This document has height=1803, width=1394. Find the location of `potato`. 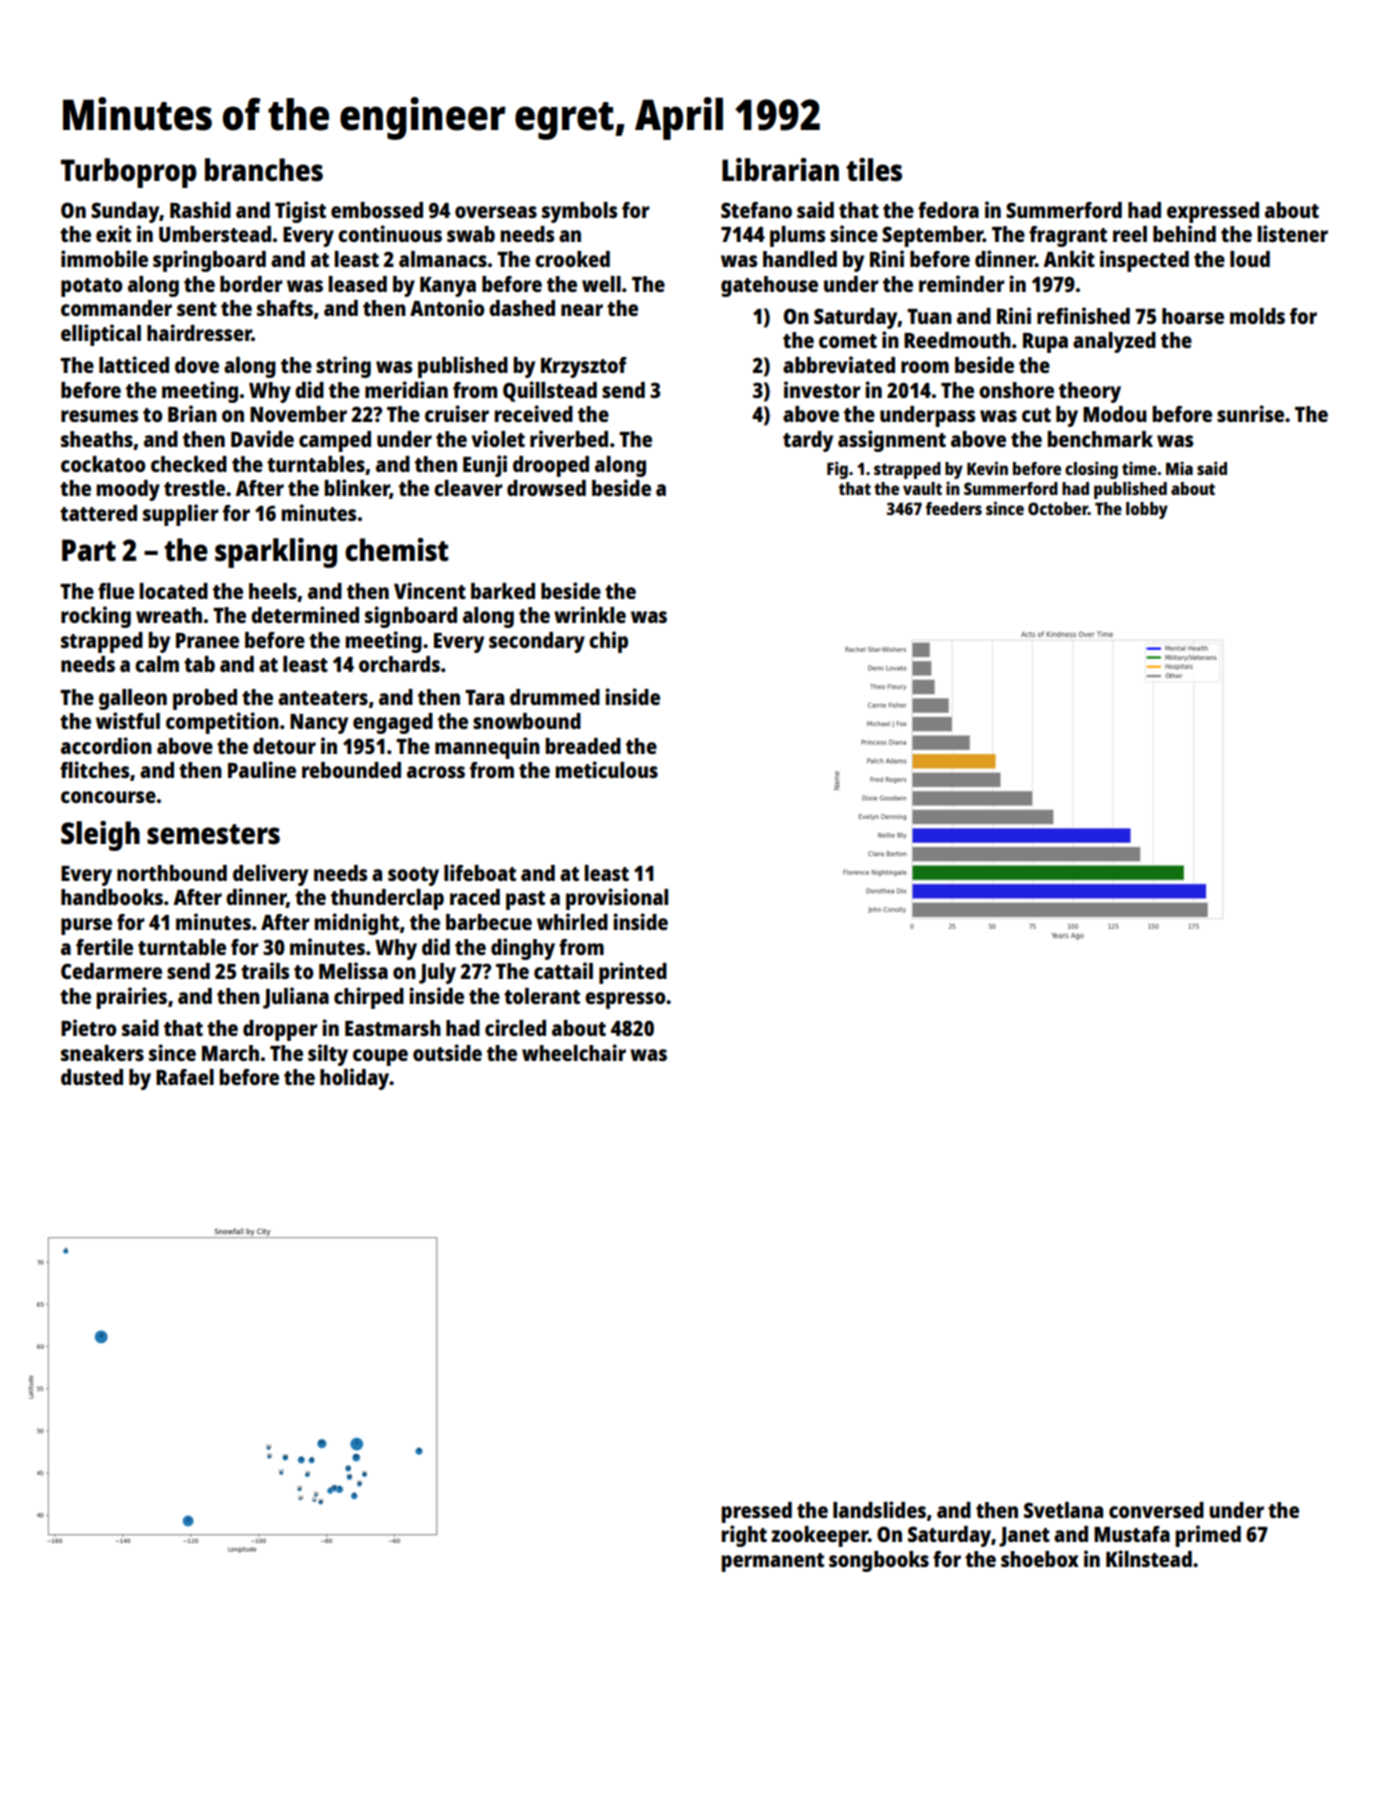

potato is located at coordinates (92, 287).
